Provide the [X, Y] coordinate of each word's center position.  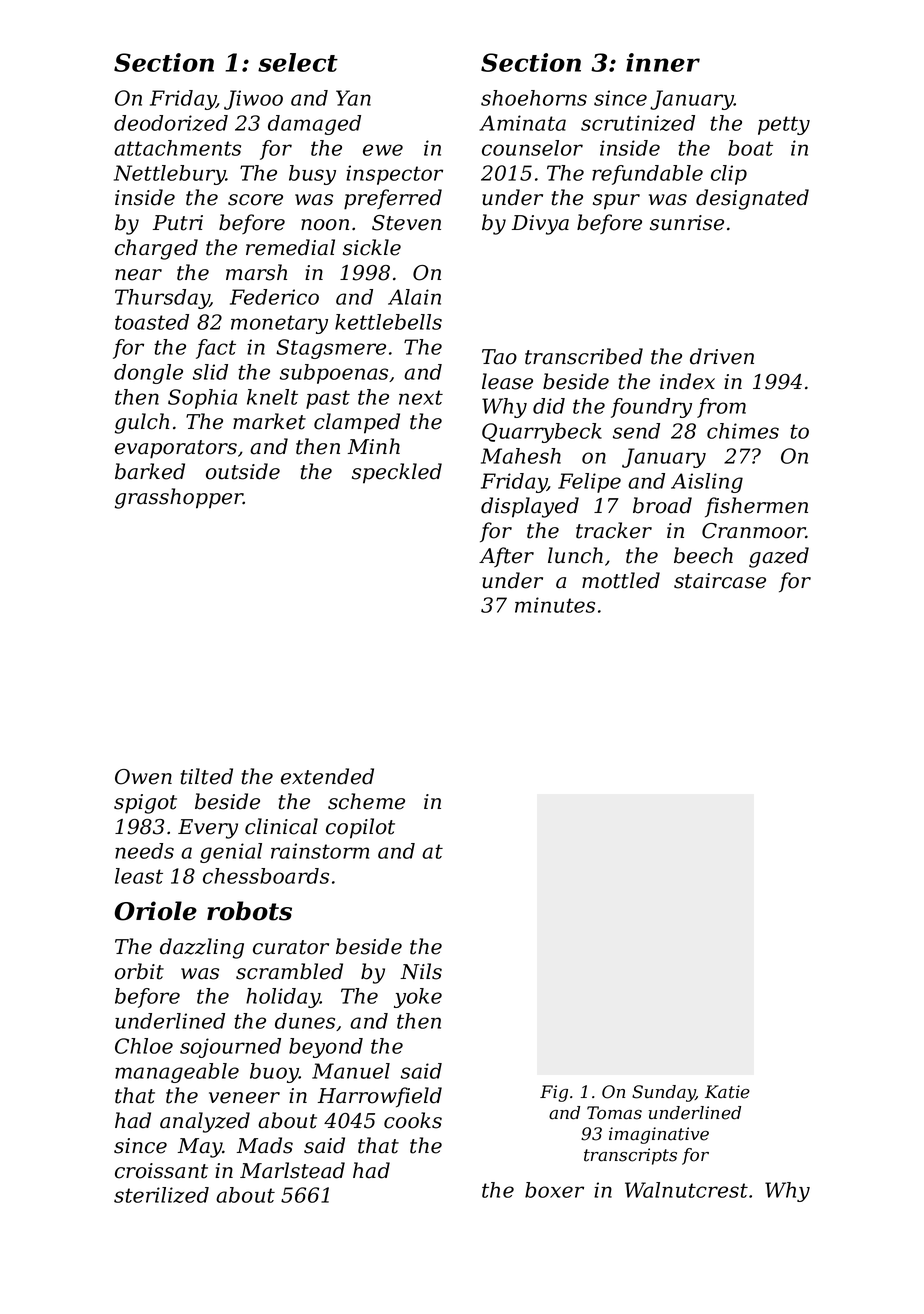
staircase [720, 581]
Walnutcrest [686, 1190]
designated [752, 199]
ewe [383, 150]
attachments [177, 148]
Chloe [144, 1046]
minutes [555, 605]
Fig [554, 1093]
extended [327, 776]
